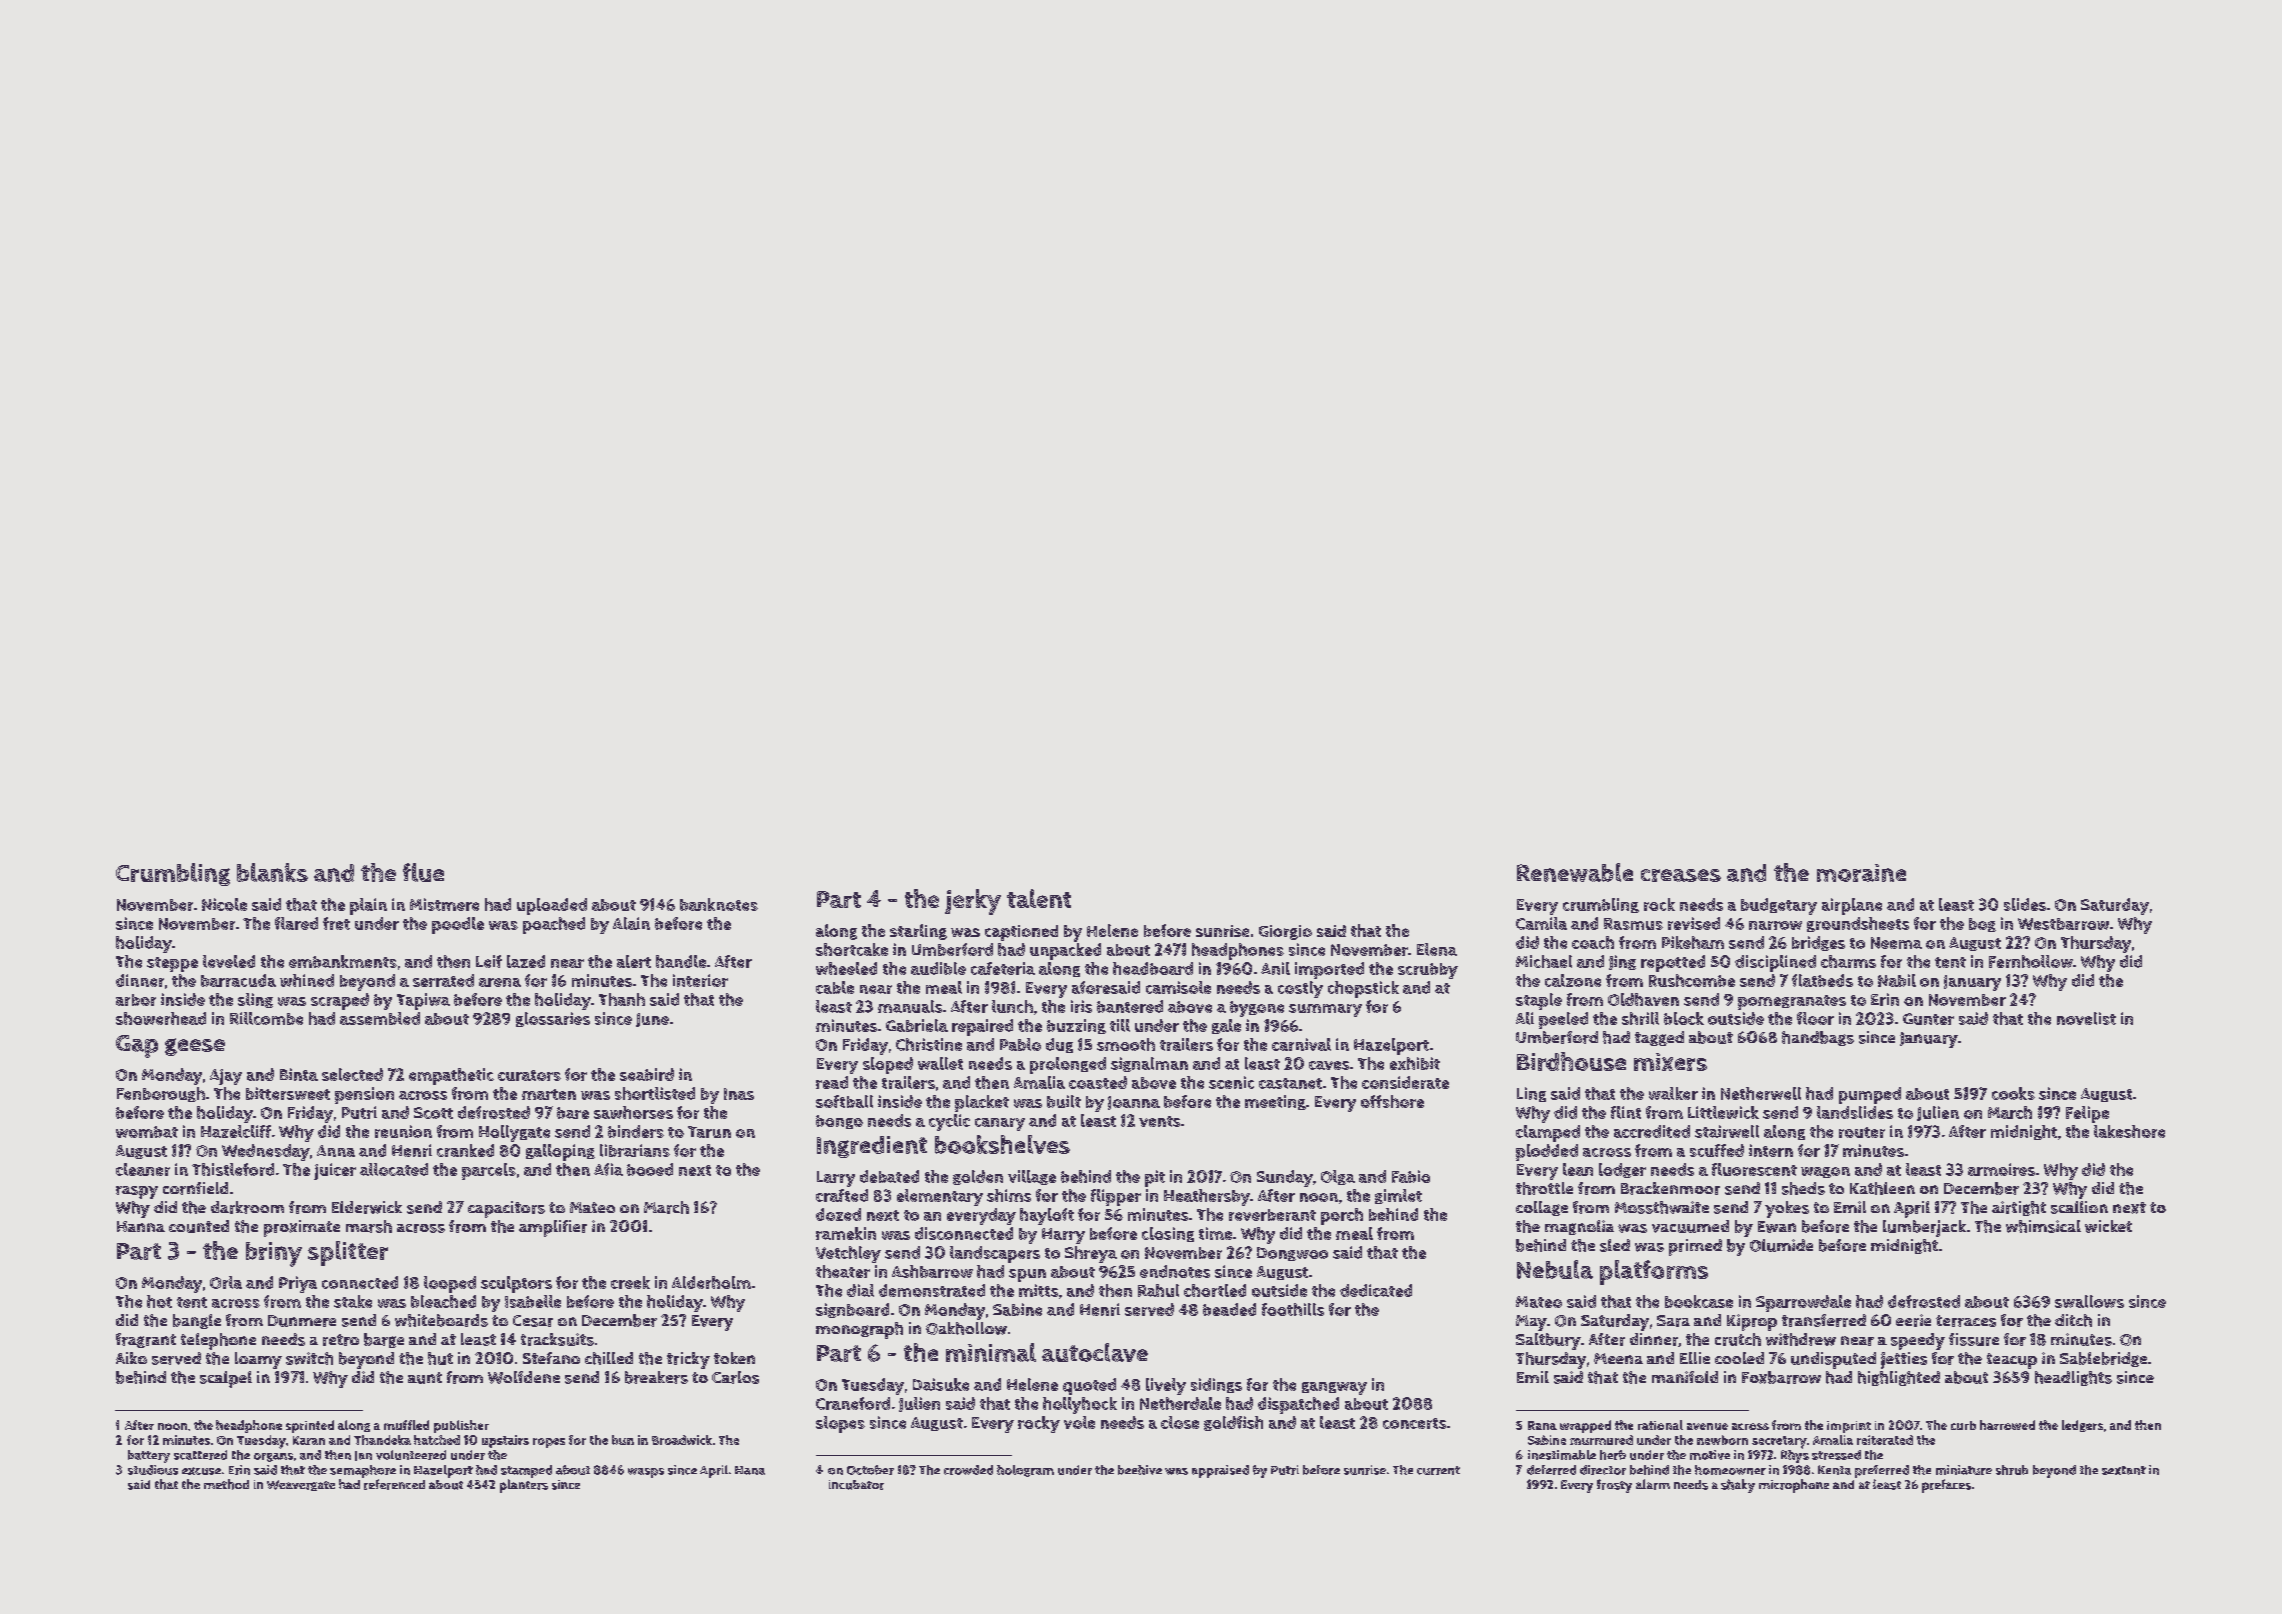 This screenshot has height=1614, width=2282. Describe the element at coordinates (1531, 1323) in the screenshot. I see `May` at that location.
